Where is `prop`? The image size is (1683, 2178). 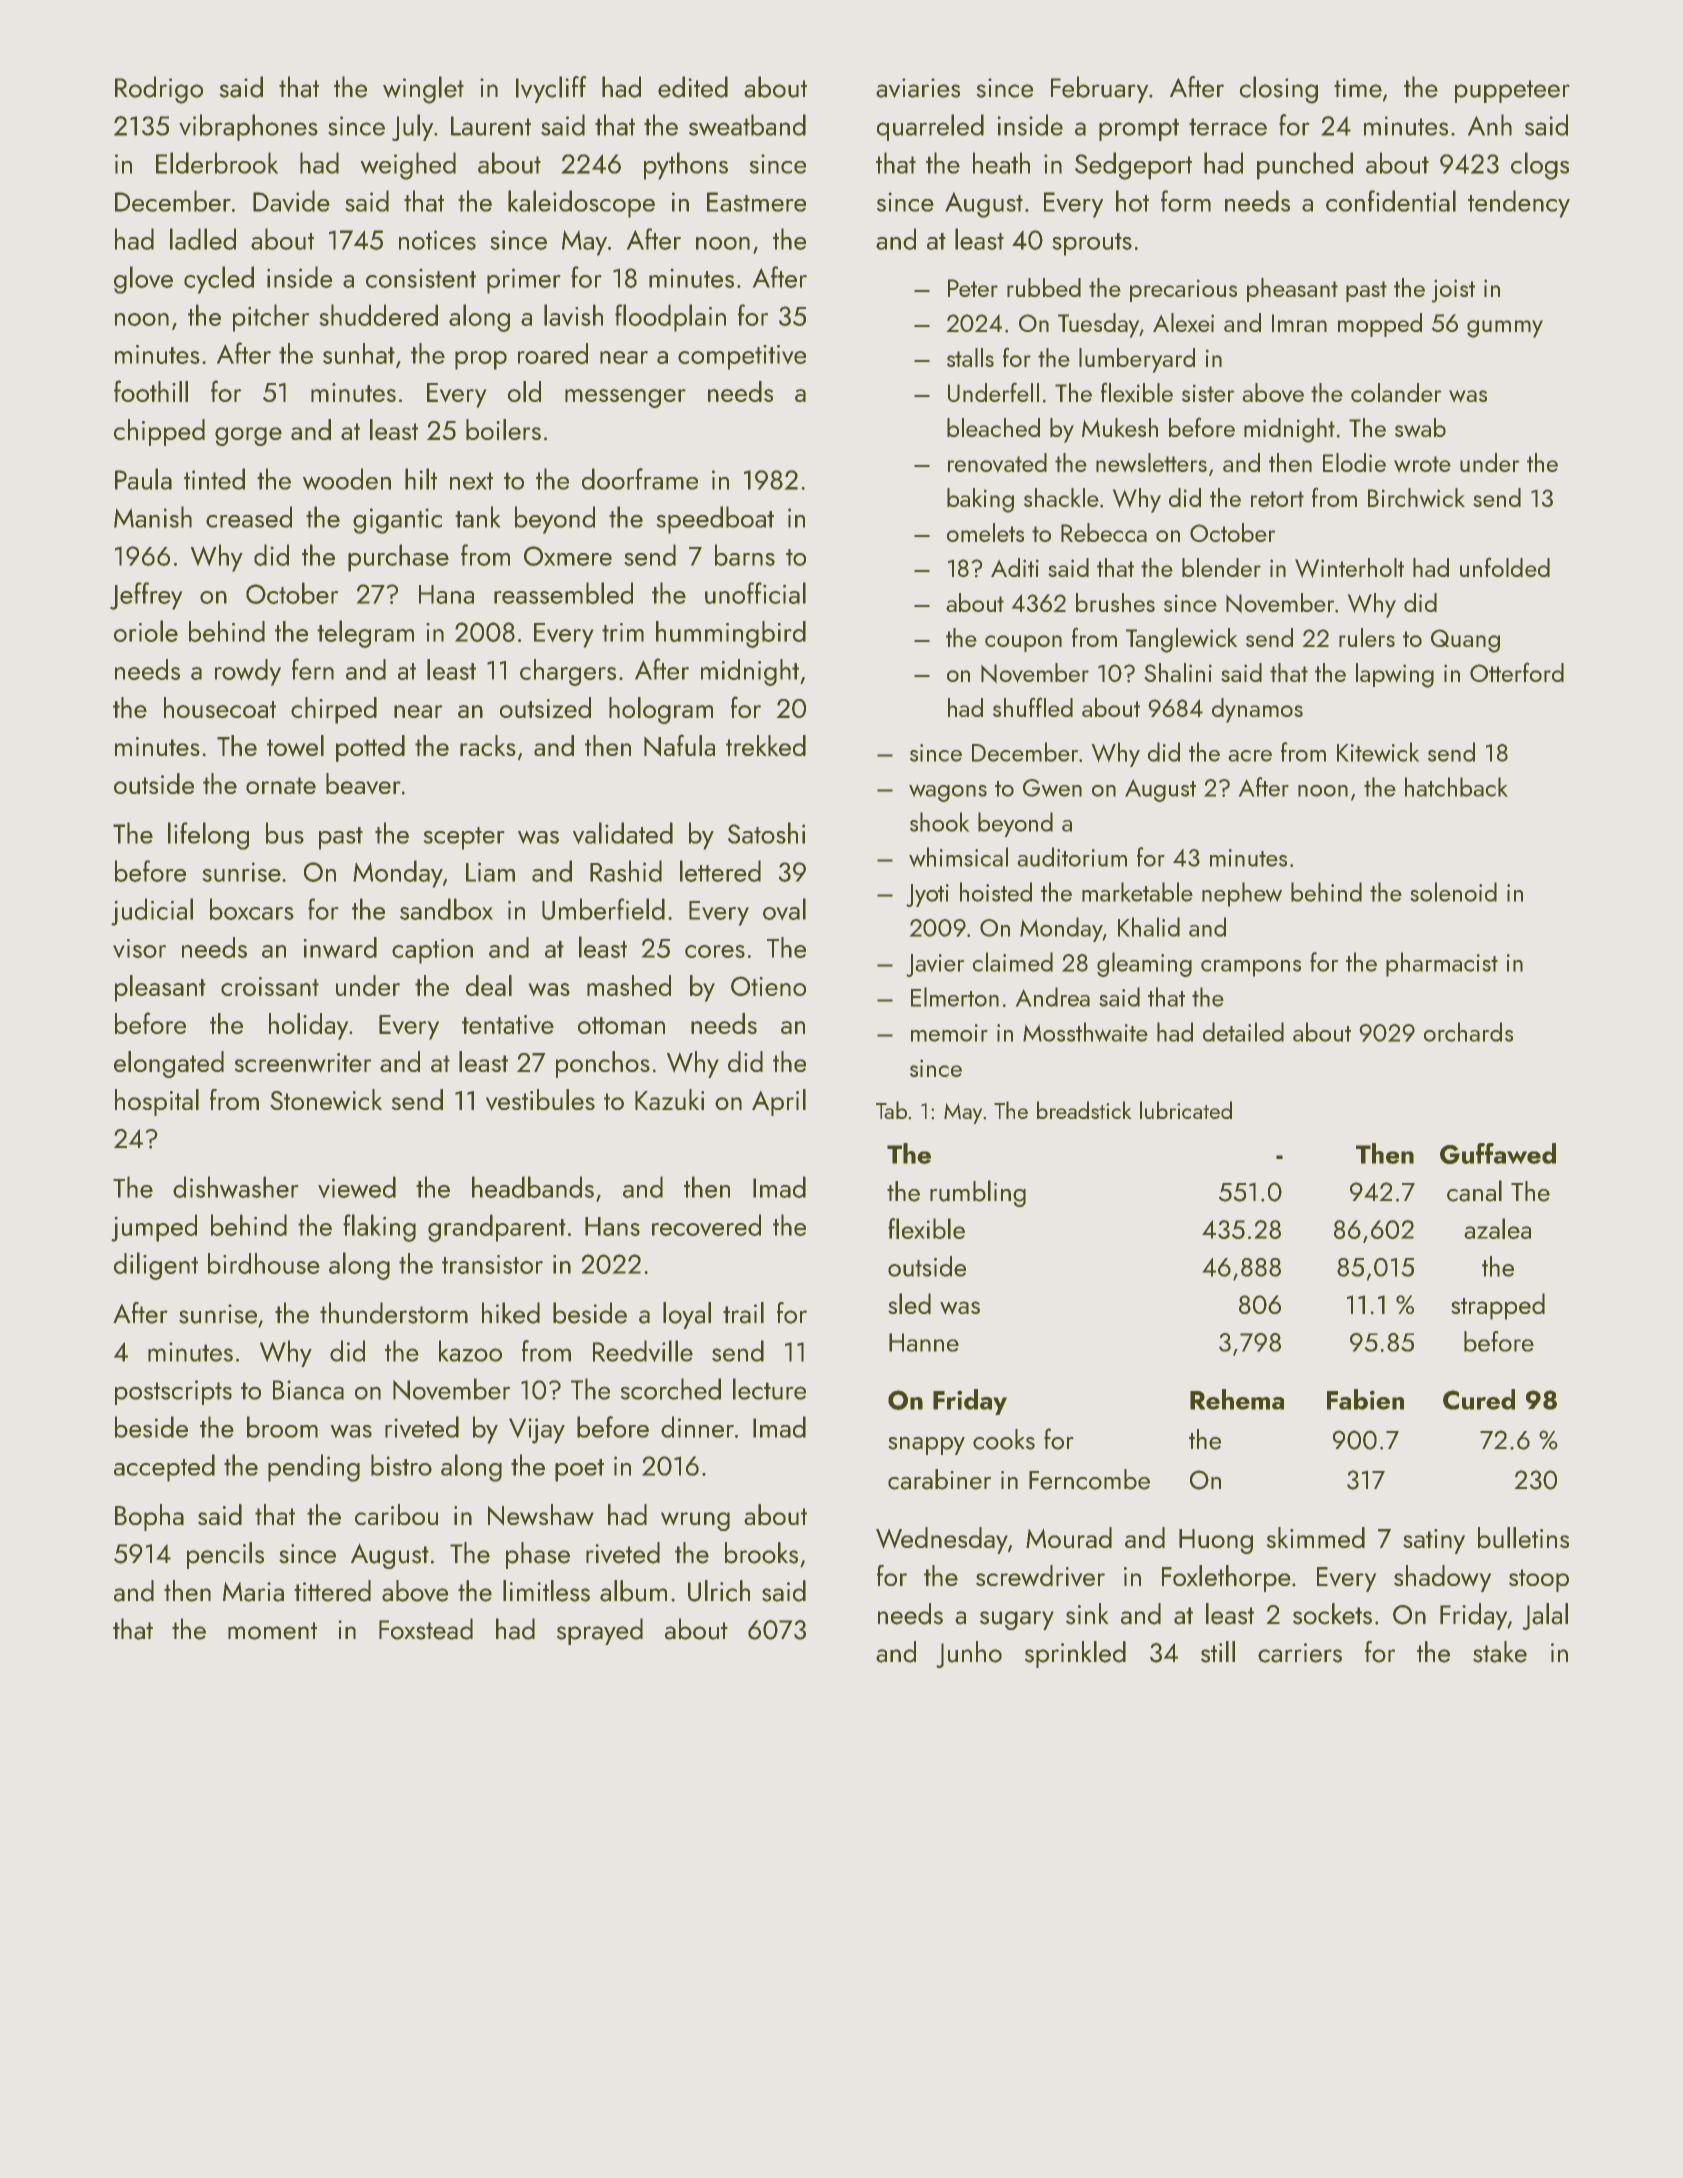 prop is located at coordinates (481, 360).
